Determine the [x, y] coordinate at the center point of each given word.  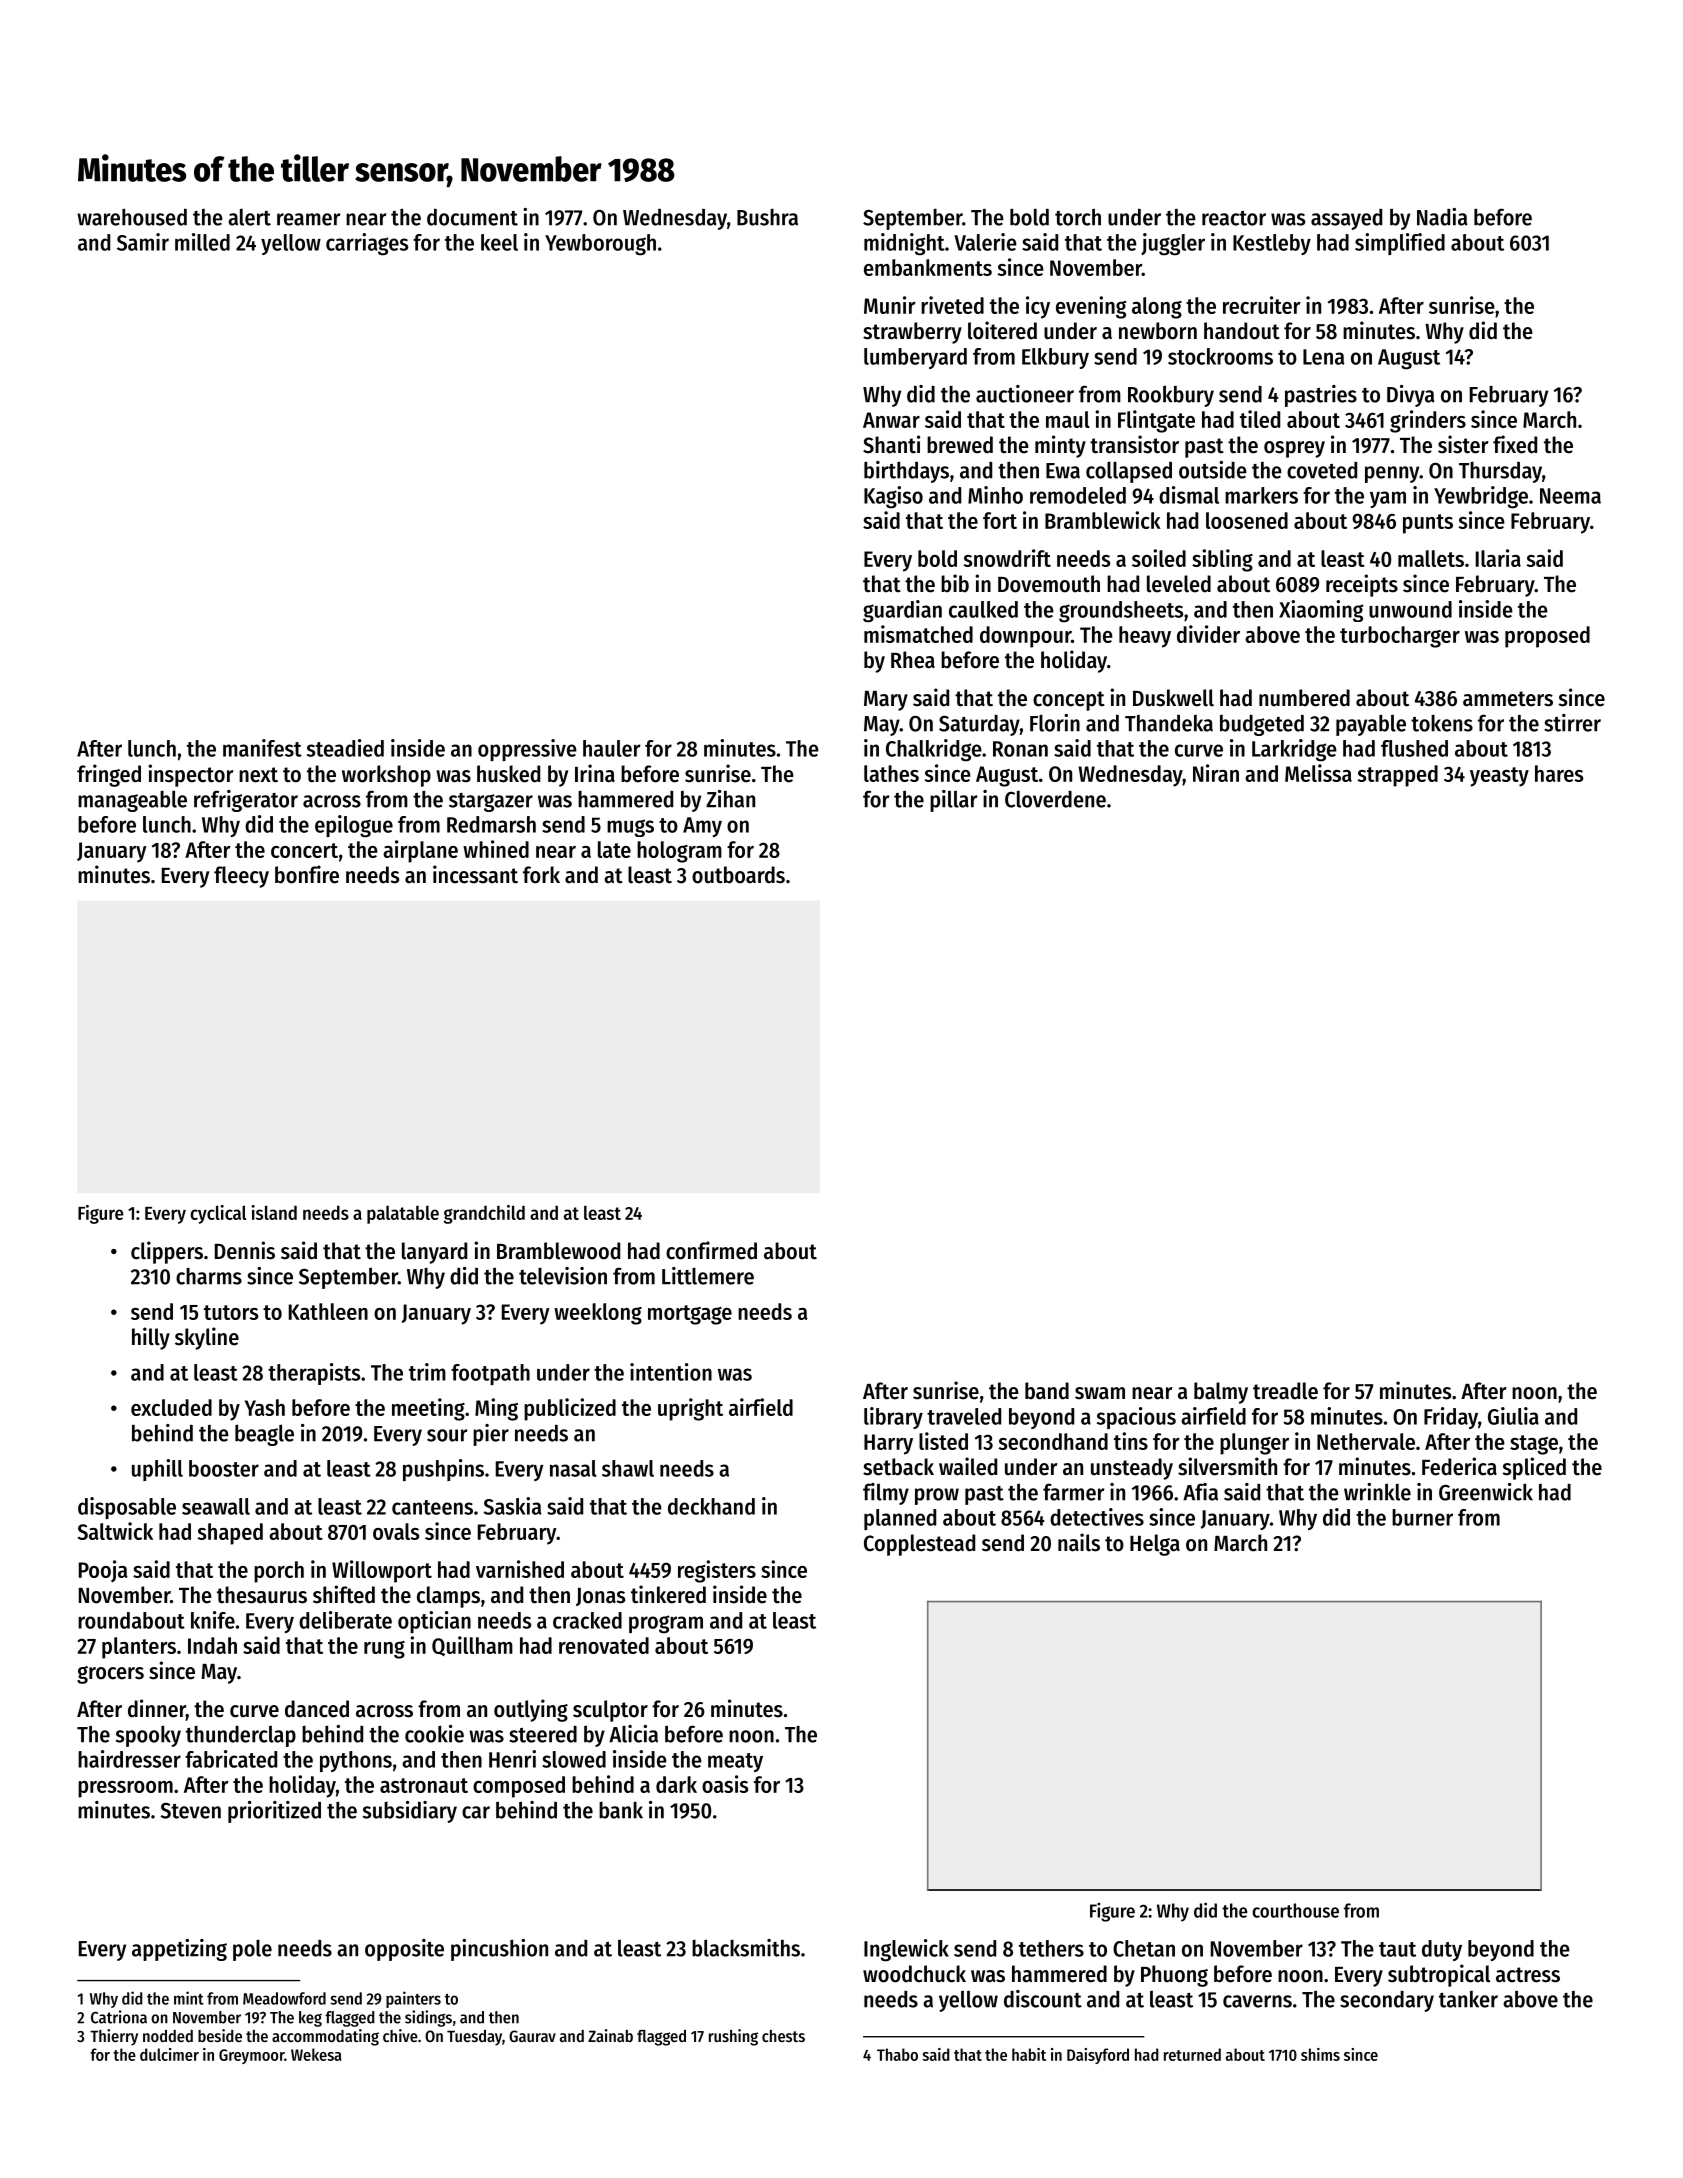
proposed [1547, 637]
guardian [902, 611]
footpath [490, 1374]
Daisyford [1098, 2056]
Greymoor [251, 2056]
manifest [262, 748]
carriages [367, 244]
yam [1388, 499]
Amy [702, 827]
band [1047, 1391]
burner [1422, 1517]
